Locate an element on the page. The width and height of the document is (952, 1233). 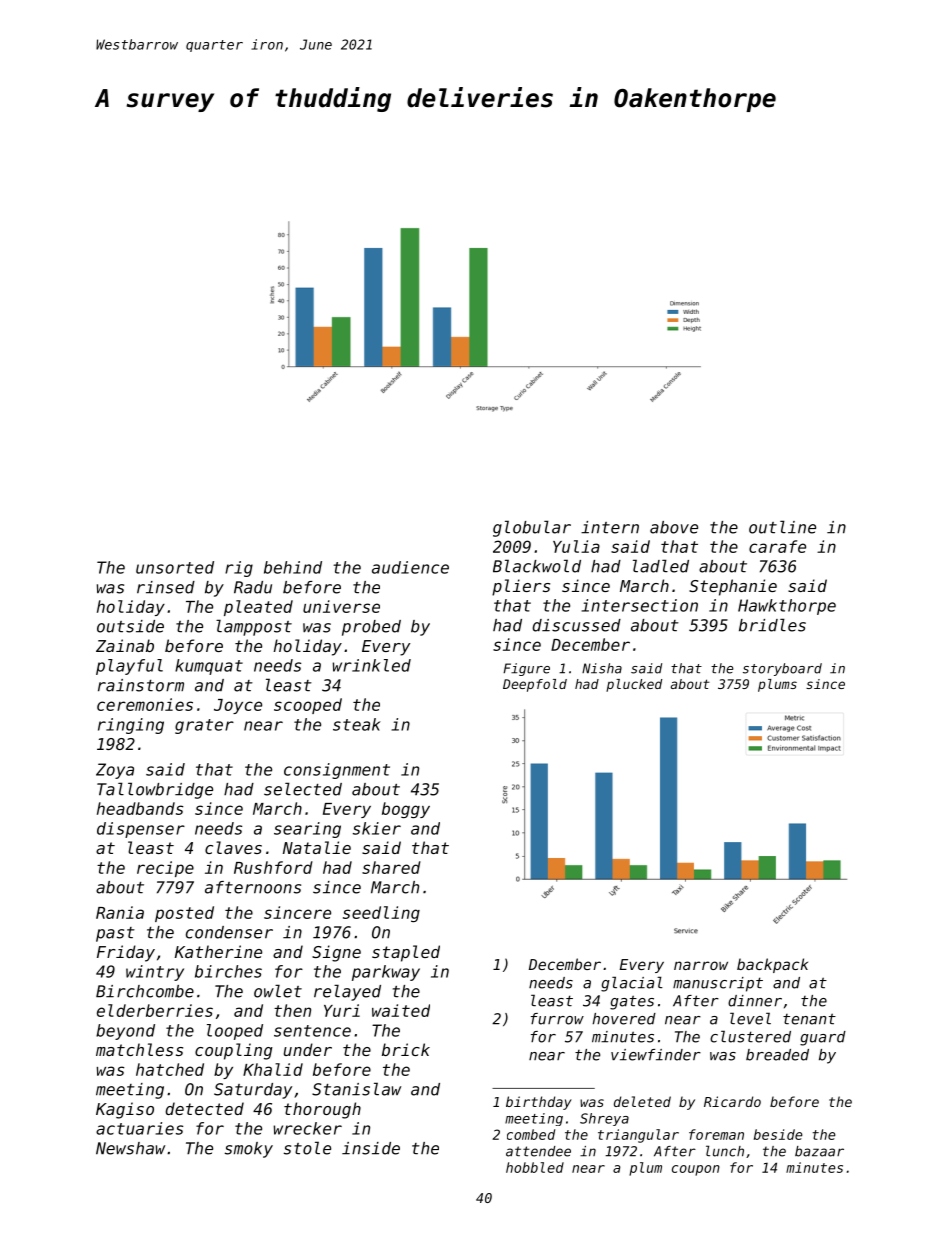
glacial is located at coordinates (632, 984).
